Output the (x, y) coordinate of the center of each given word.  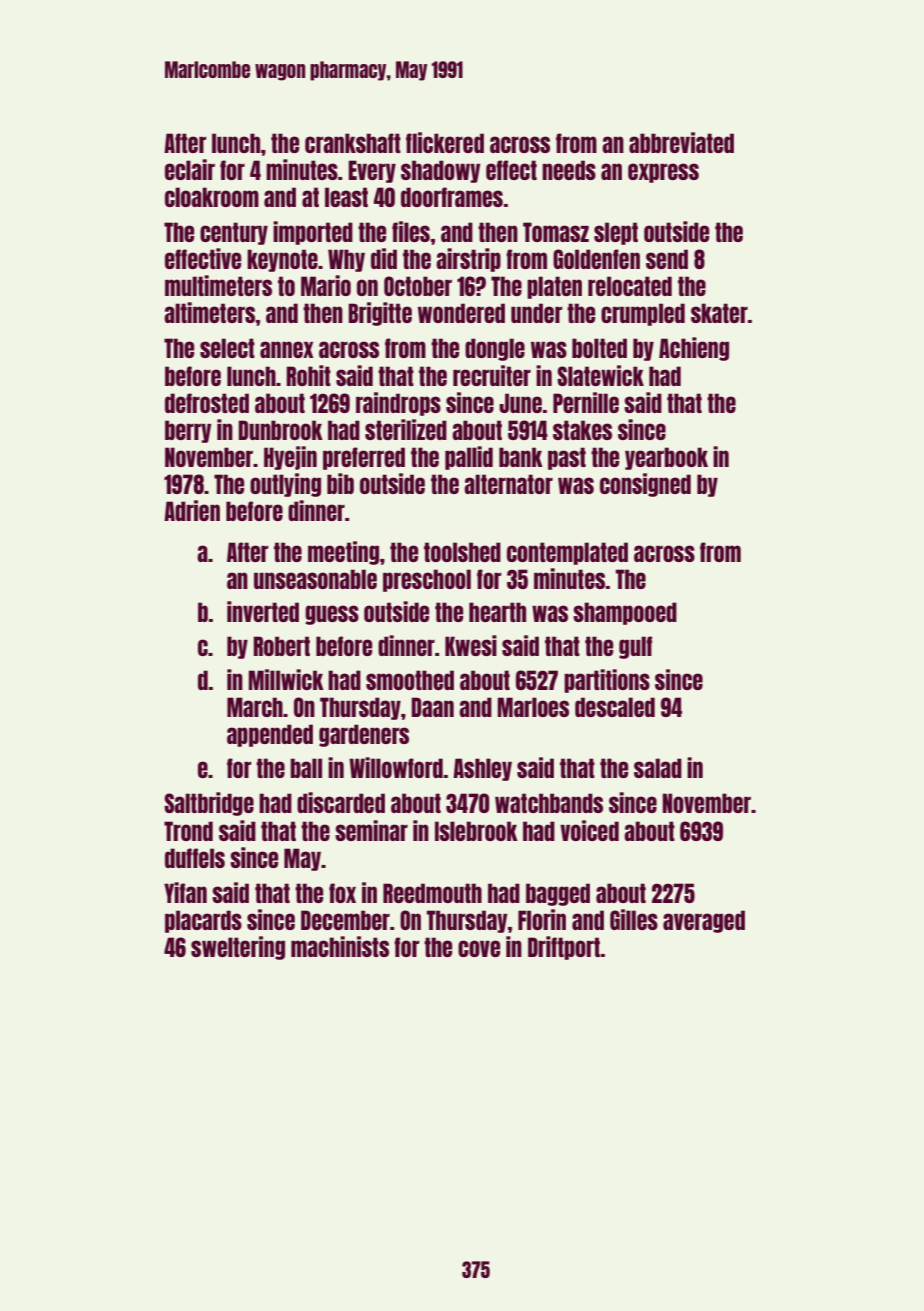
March (255, 707)
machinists (340, 946)
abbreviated (681, 142)
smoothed (410, 680)
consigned (645, 485)
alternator (508, 484)
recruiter (492, 375)
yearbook (666, 458)
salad (658, 768)
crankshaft (353, 143)
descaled (615, 707)
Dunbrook (280, 430)
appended (270, 735)
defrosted (207, 403)
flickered (445, 142)
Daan (432, 707)
